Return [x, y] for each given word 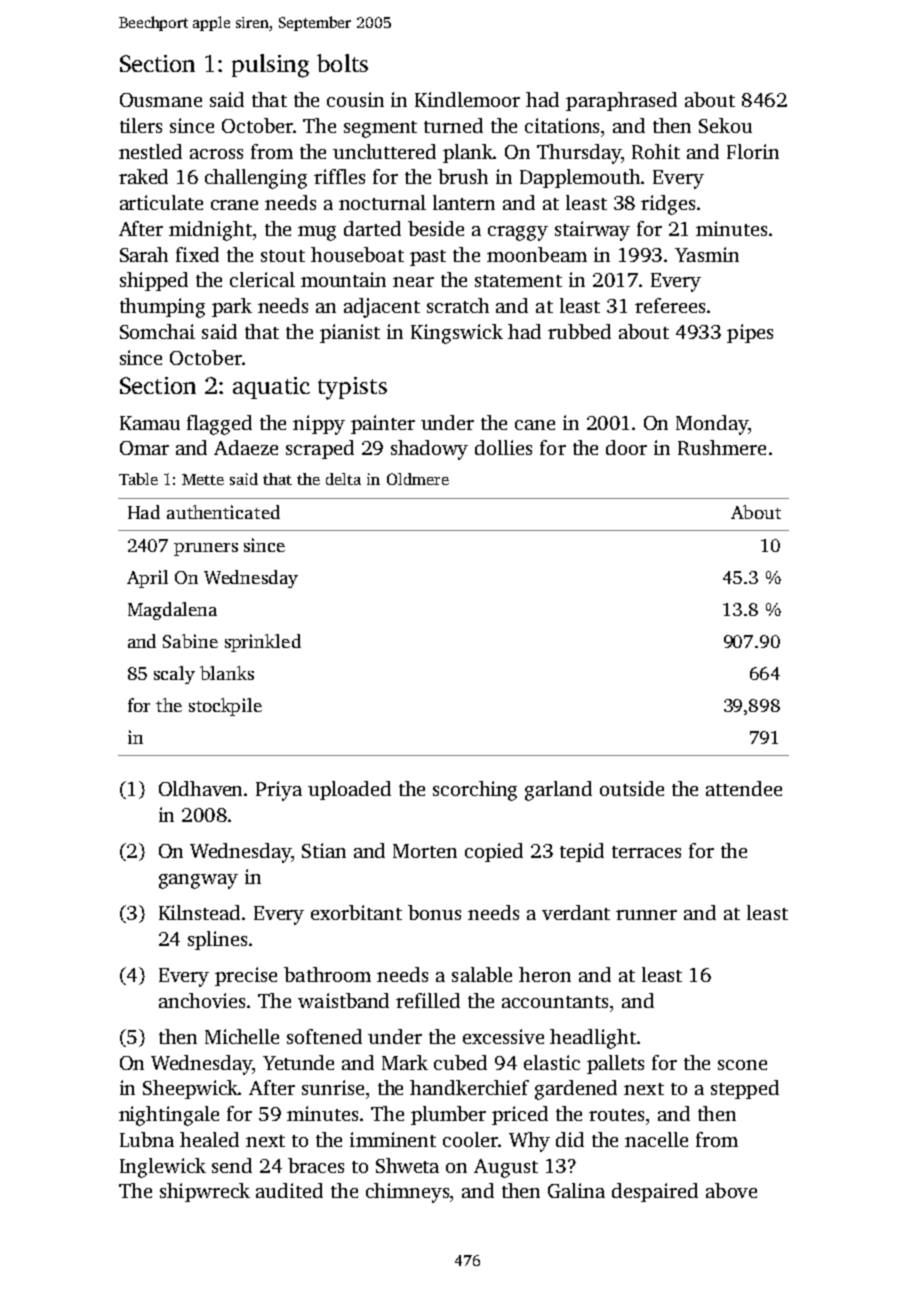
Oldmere [418, 479]
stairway [592, 231]
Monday [712, 425]
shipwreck [205, 1192]
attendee [744, 788]
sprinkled [263, 643]
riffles [339, 176]
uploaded [349, 790]
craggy [518, 233]
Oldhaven [200, 788]
